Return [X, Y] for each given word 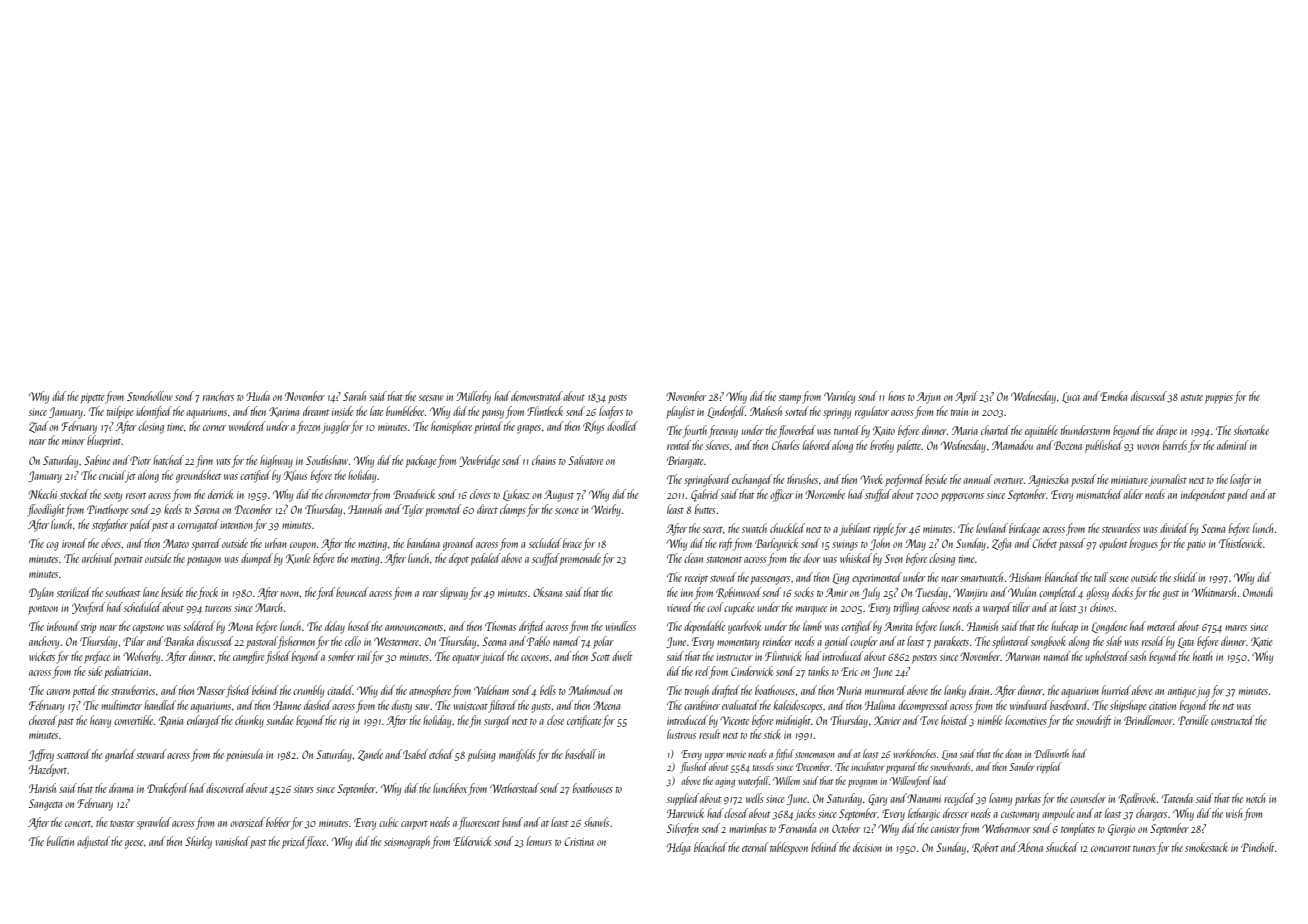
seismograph [407, 842]
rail [364, 656]
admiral [1233, 445]
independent [1203, 495]
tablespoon [789, 848]
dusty [402, 706]
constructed [1232, 720]
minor [73, 441]
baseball [581, 754]
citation [1162, 706]
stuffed [878, 495]
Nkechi [42, 494]
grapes [529, 429]
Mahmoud [590, 690]
